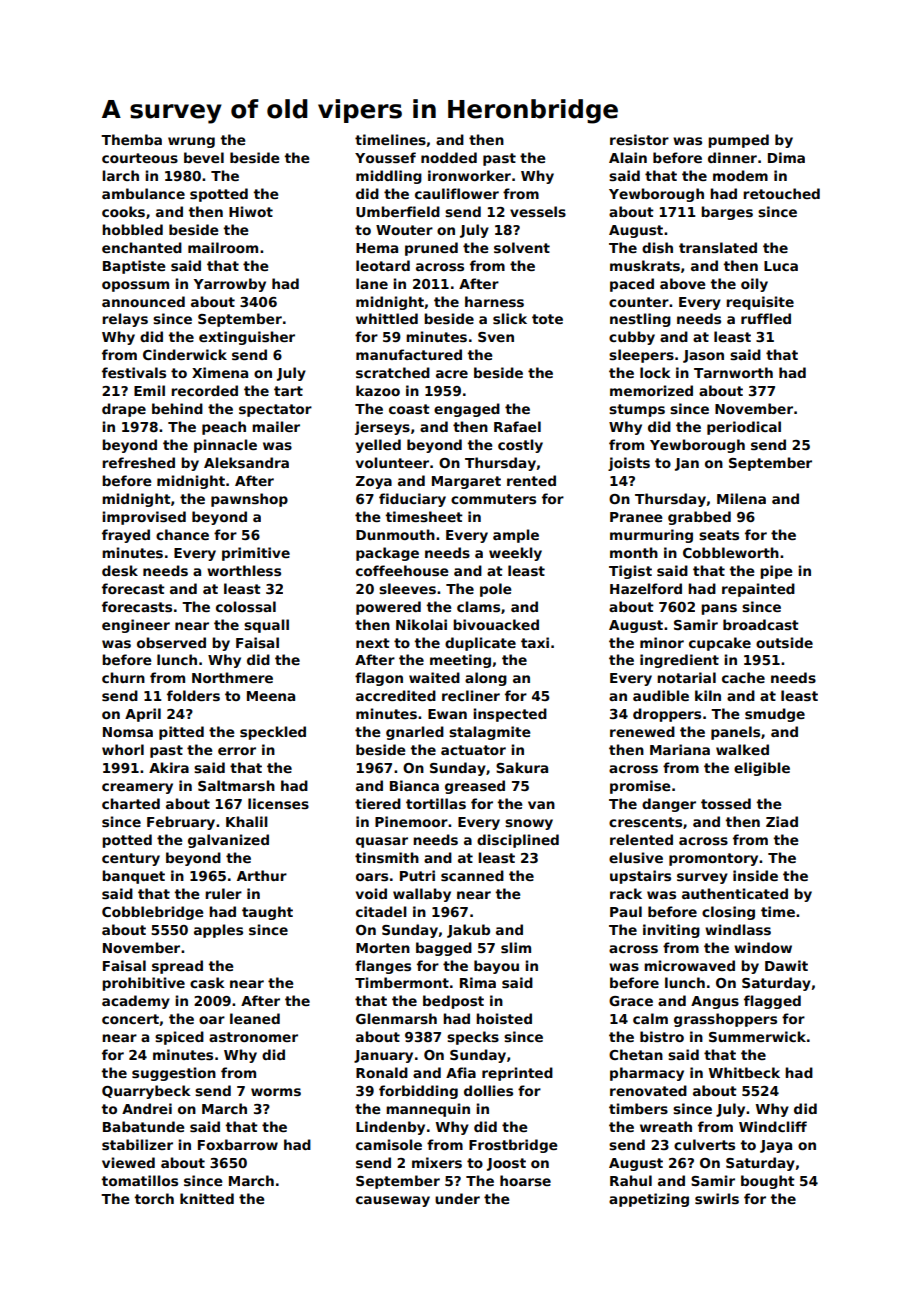 The width and height of the screenshot is (924, 1308). Describe the element at coordinates (385, 157) in the screenshot. I see `Youssef` at that location.
